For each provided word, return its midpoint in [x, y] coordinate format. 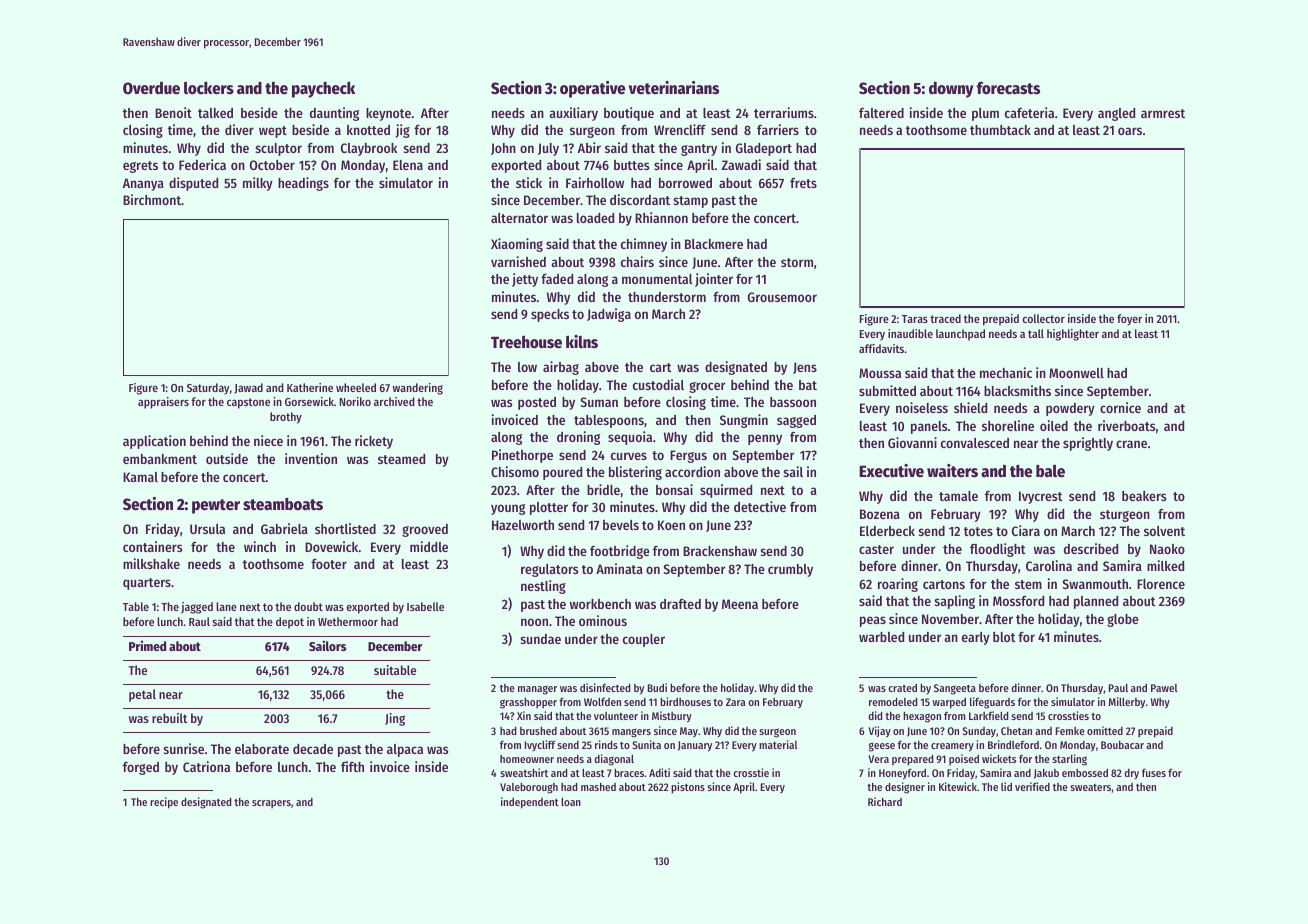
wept [273, 132]
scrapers [271, 804]
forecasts [1008, 88]
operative [592, 89]
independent [530, 803]
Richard [885, 801]
